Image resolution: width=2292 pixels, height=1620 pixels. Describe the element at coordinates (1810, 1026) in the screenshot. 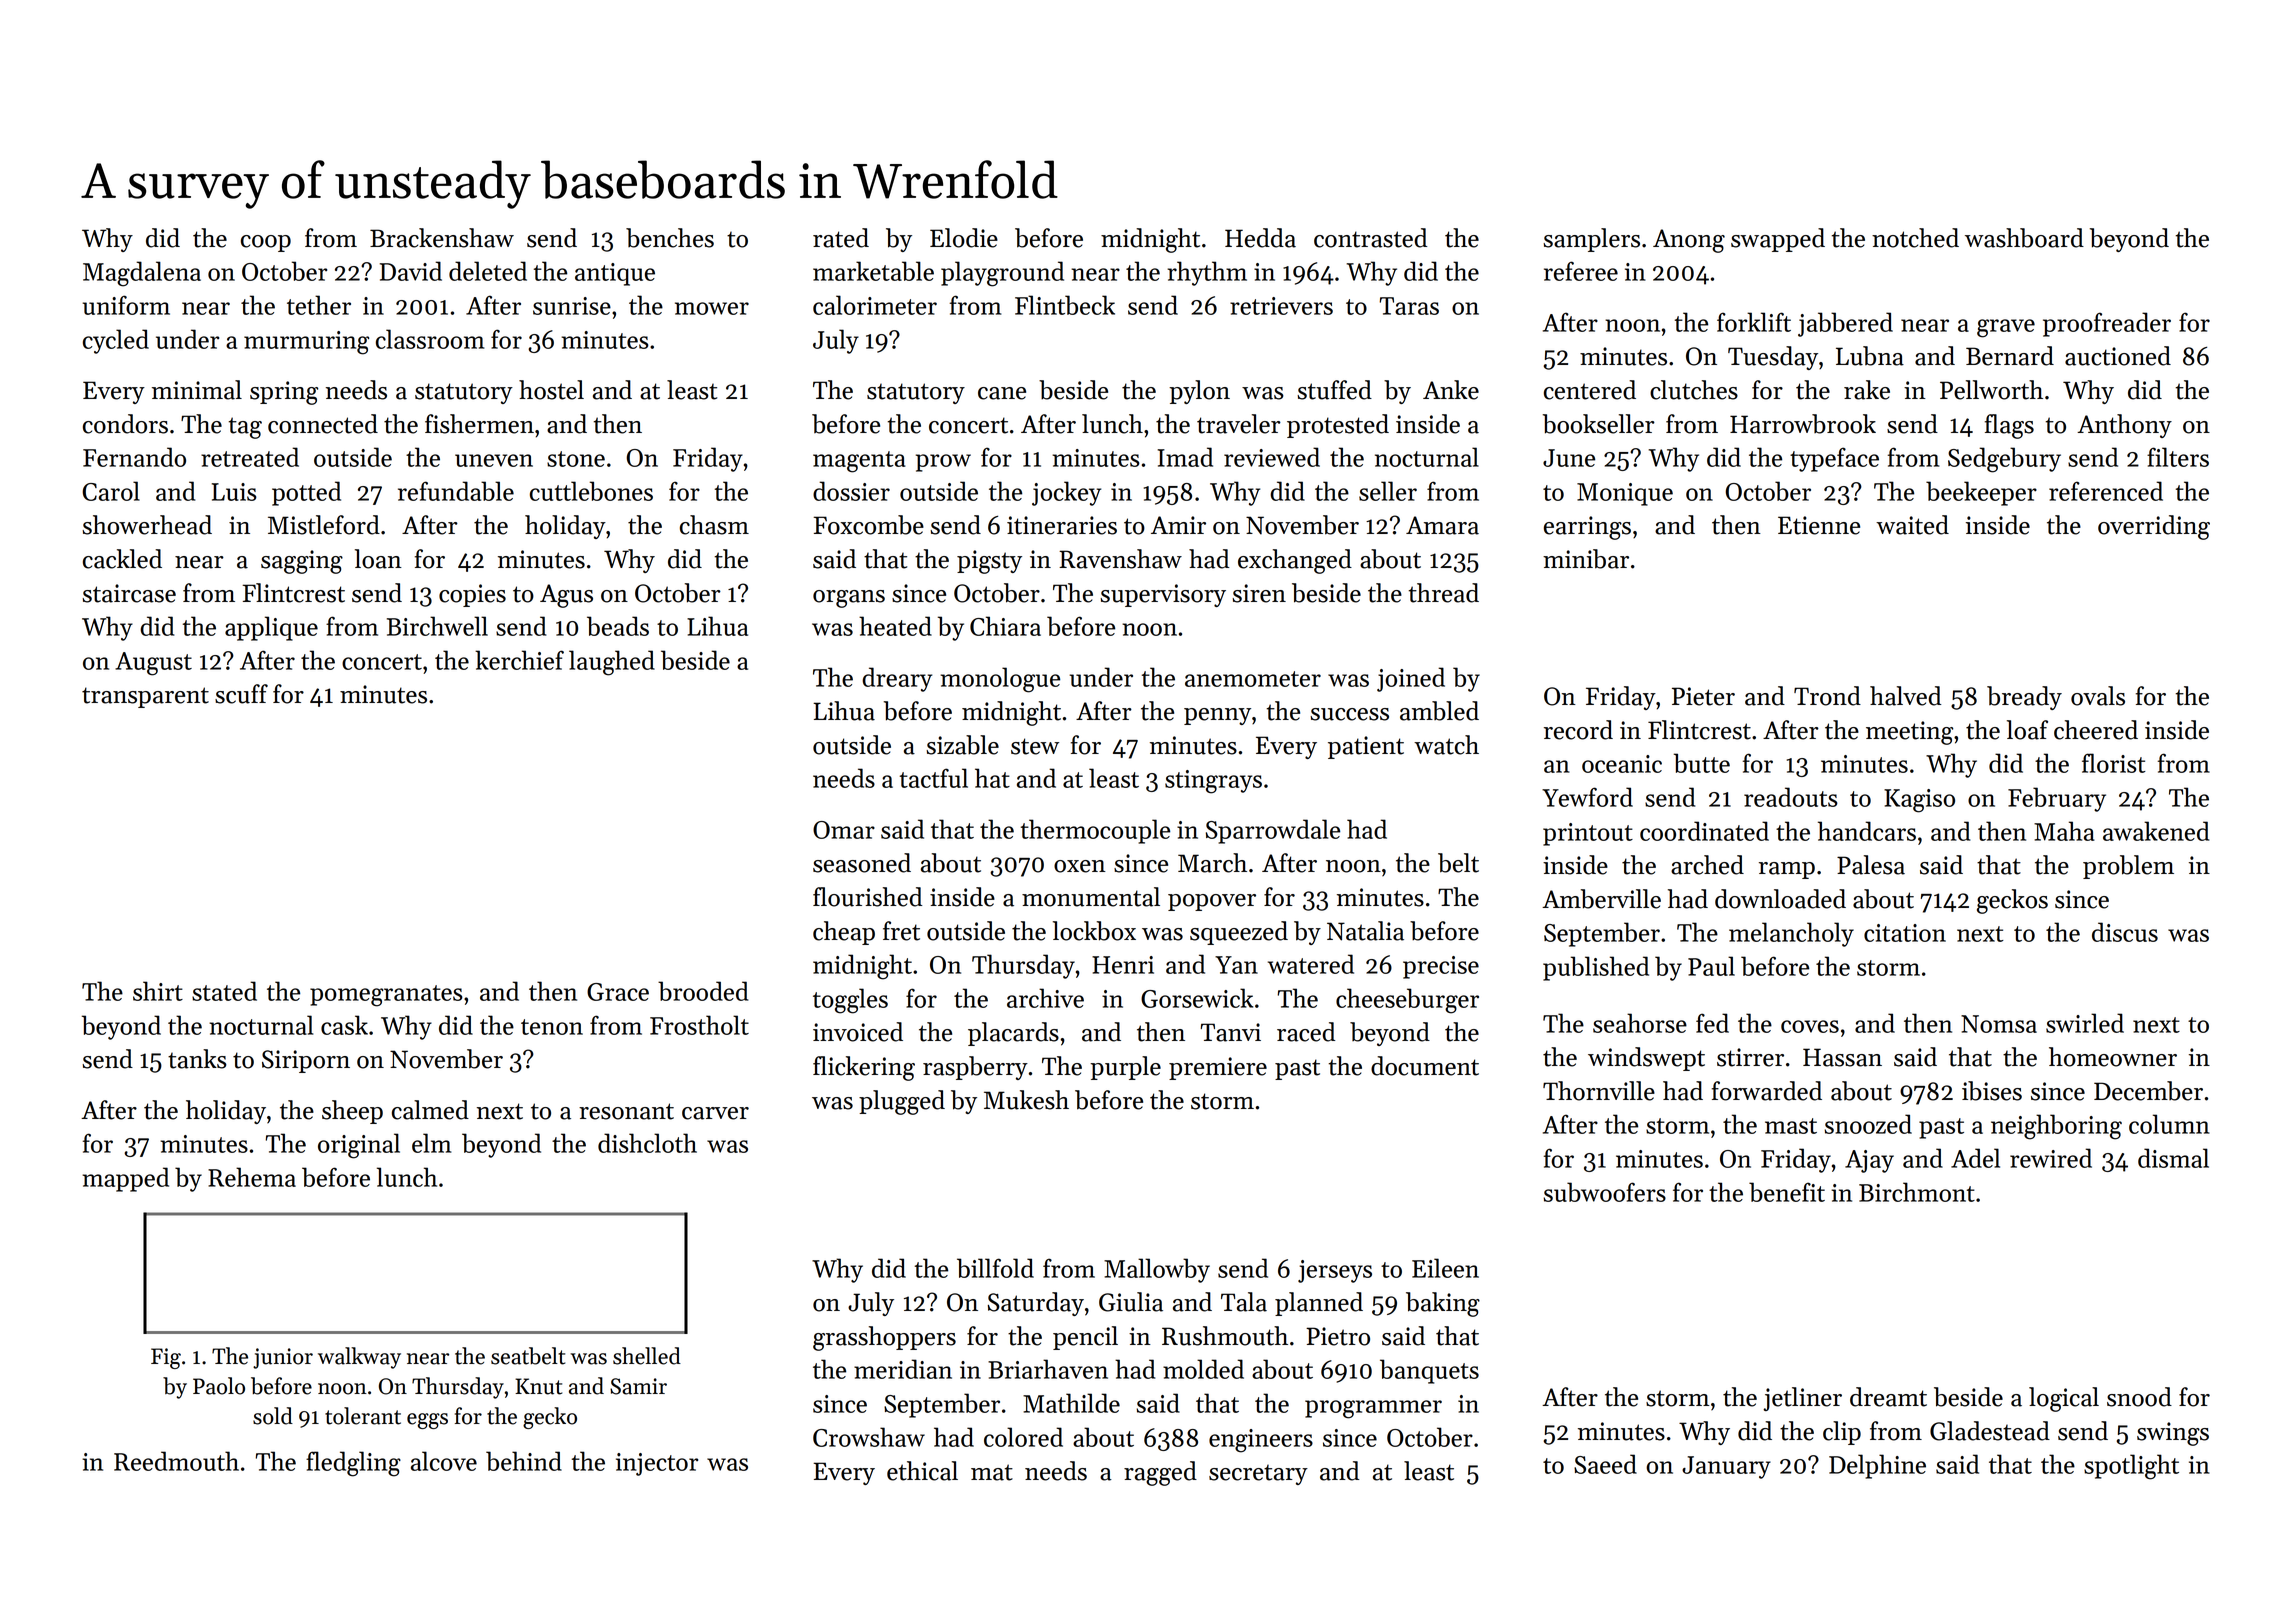

I see `coves` at that location.
